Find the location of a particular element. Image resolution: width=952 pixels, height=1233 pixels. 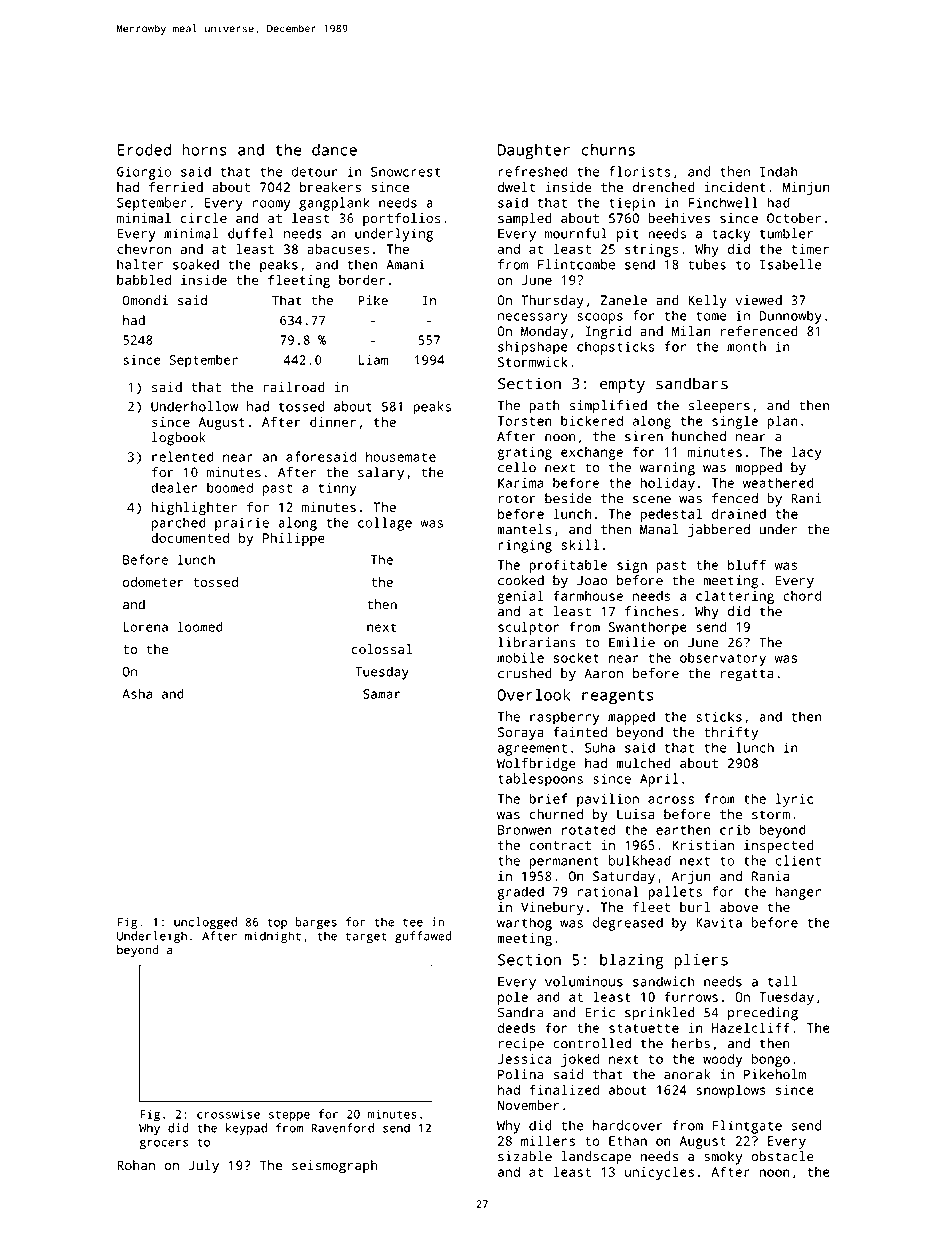

above is located at coordinates (739, 907).
